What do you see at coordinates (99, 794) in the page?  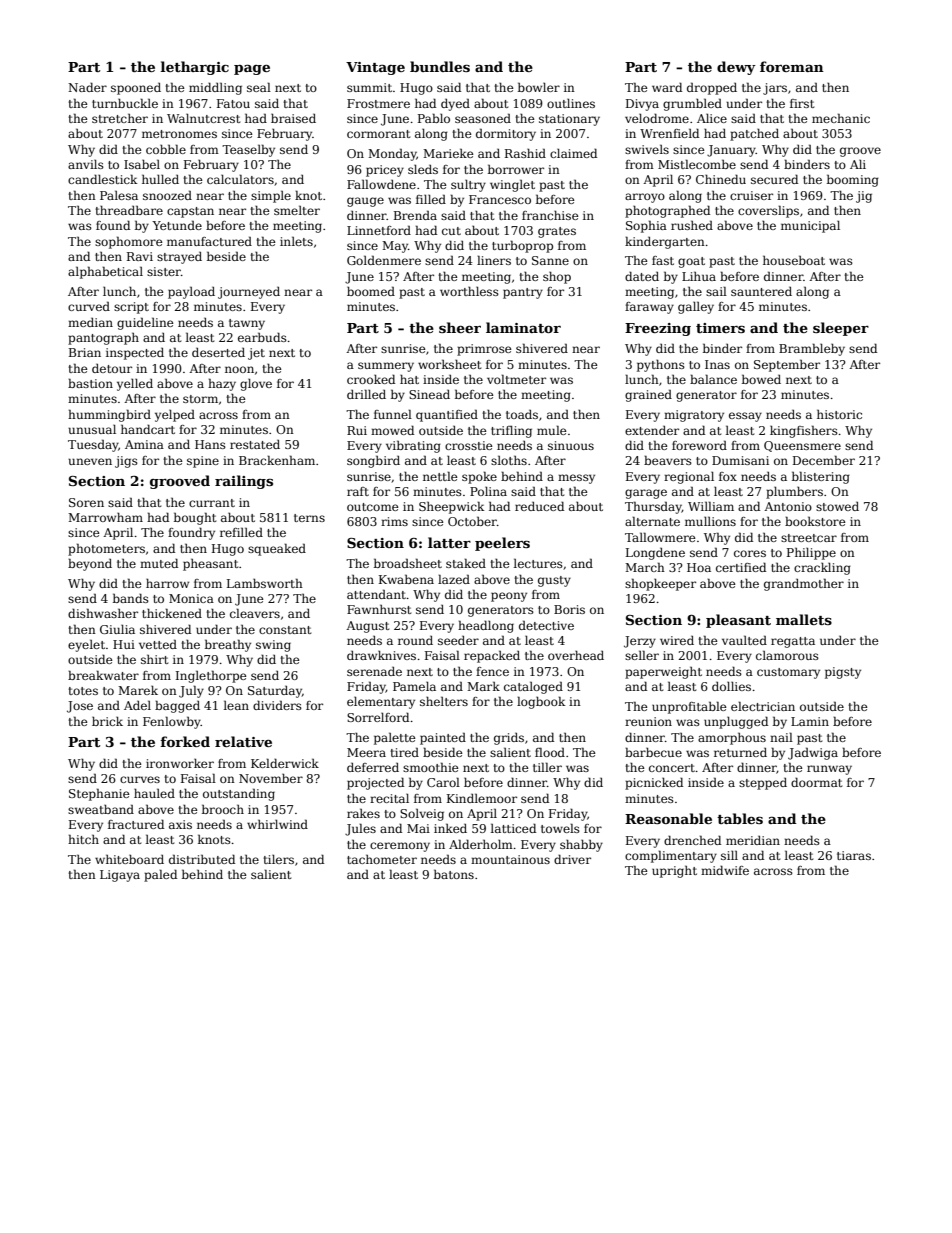 I see `Stephanie` at bounding box center [99, 794].
